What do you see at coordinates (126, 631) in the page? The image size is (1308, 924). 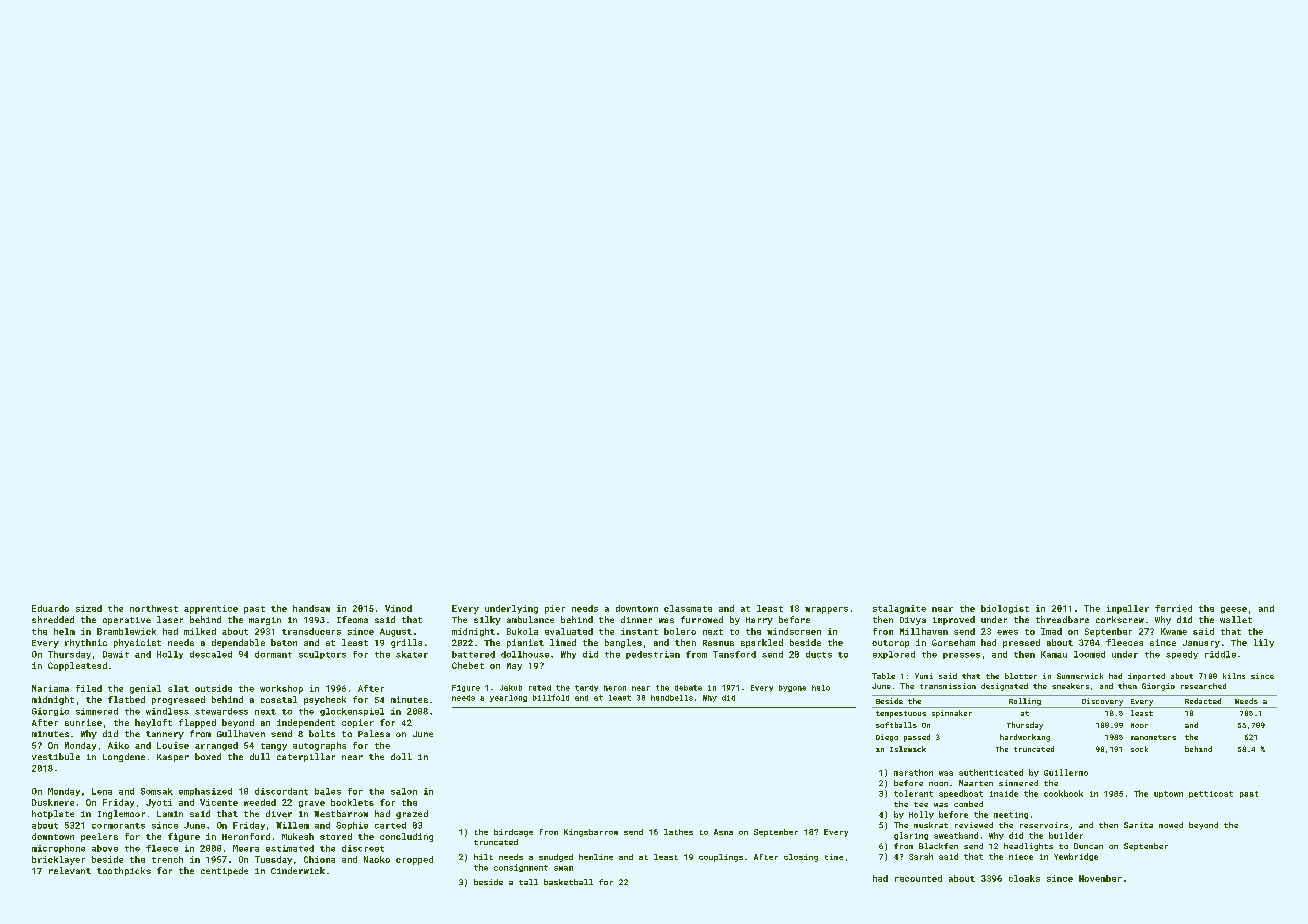 I see `Bramblewick` at bounding box center [126, 631].
